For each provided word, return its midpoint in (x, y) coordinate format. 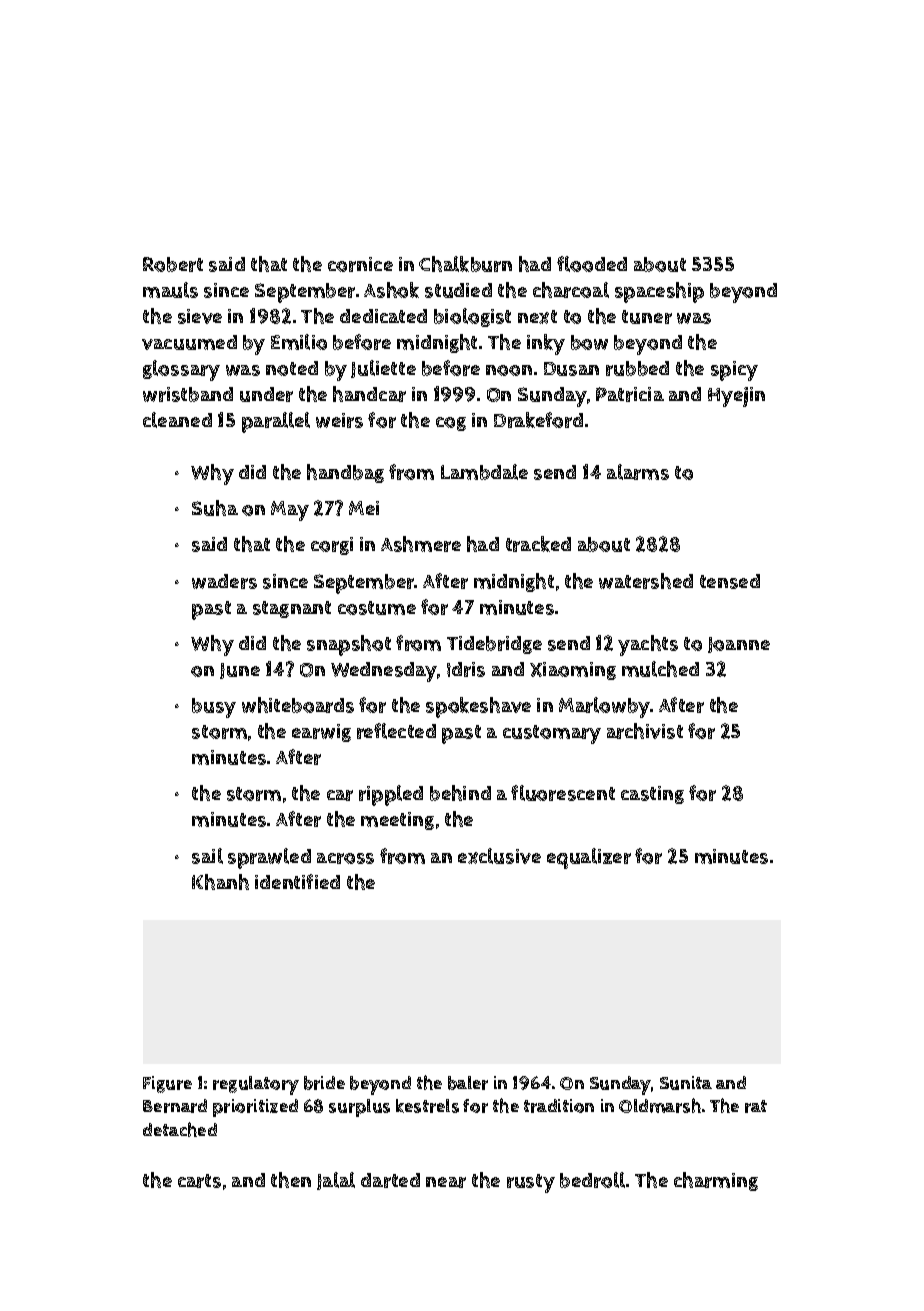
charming (716, 1181)
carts (199, 1181)
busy (214, 708)
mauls (170, 290)
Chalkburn (465, 264)
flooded (592, 264)
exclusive (499, 856)
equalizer (589, 858)
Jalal (336, 1181)
